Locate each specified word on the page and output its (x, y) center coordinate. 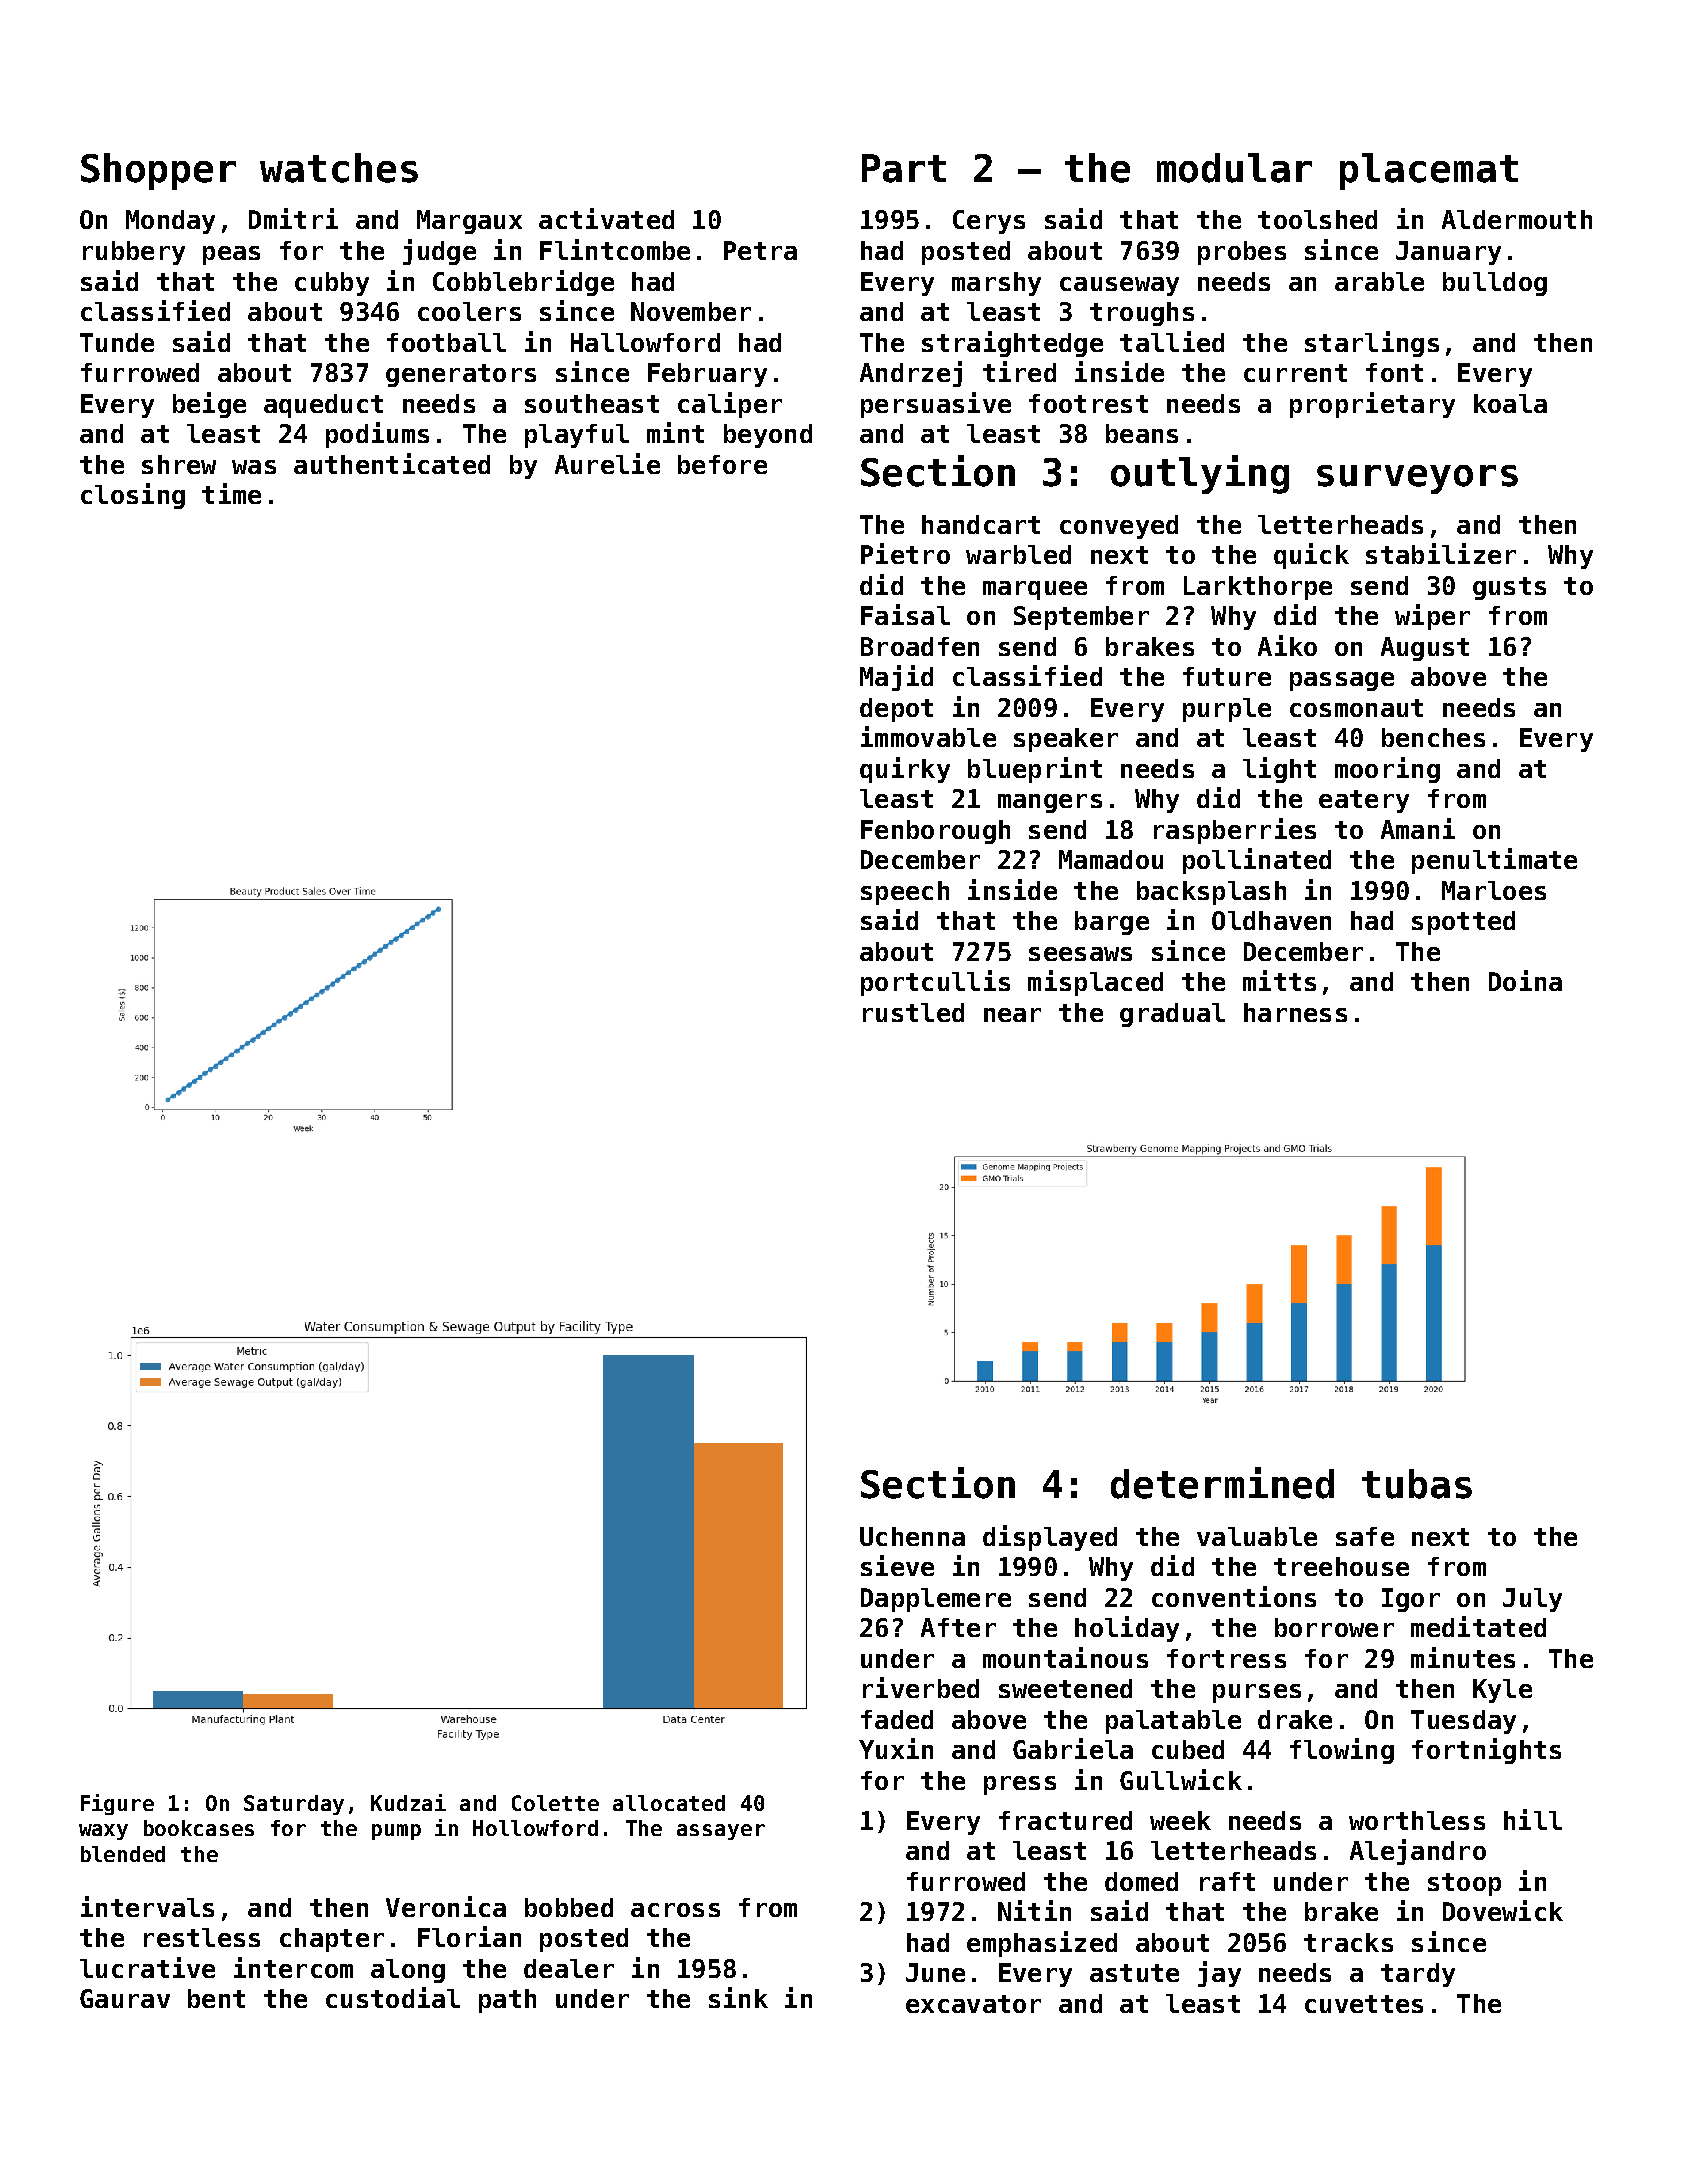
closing (133, 496)
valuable (1257, 1536)
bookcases (199, 1828)
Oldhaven (1271, 920)
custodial (393, 1997)
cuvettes (1364, 2004)
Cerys (989, 222)
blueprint (1035, 770)
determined (1222, 1483)
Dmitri (293, 218)
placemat (1429, 171)
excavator (973, 2004)
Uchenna (912, 1536)
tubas (1417, 1484)
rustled (913, 1012)
